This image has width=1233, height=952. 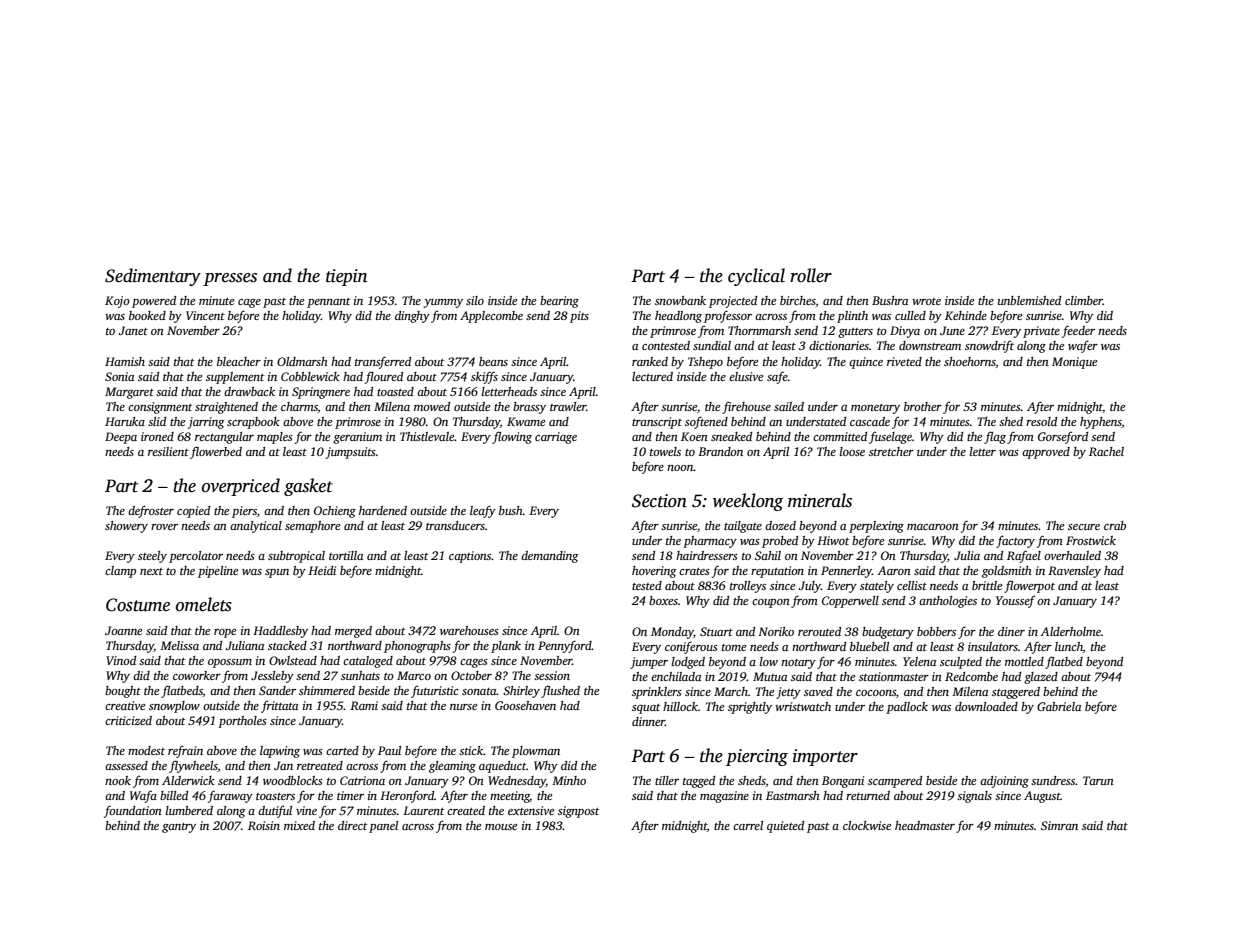 I want to click on portholes, so click(x=242, y=722).
